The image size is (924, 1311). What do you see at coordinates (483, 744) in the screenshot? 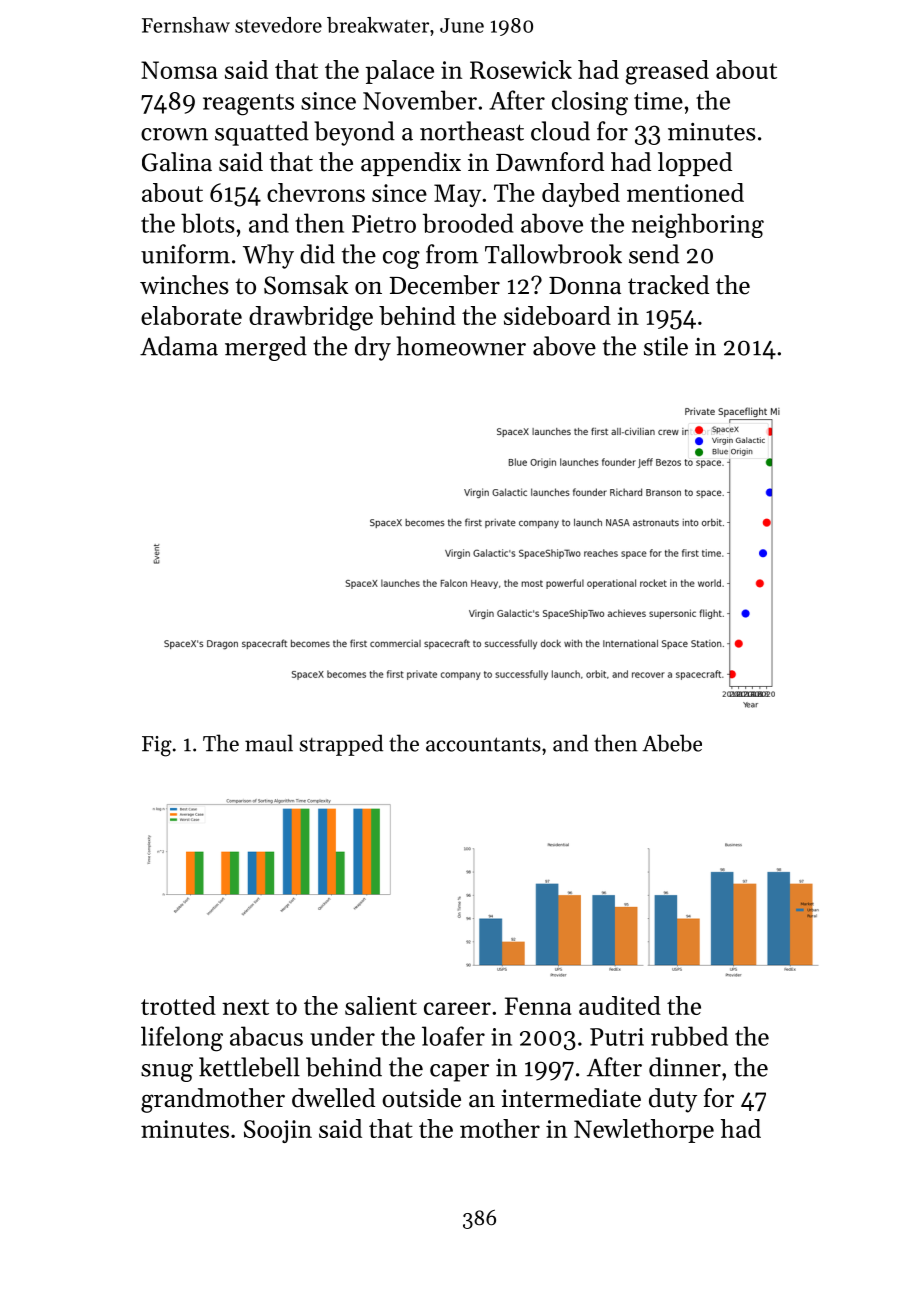
I see `accountants` at bounding box center [483, 744].
